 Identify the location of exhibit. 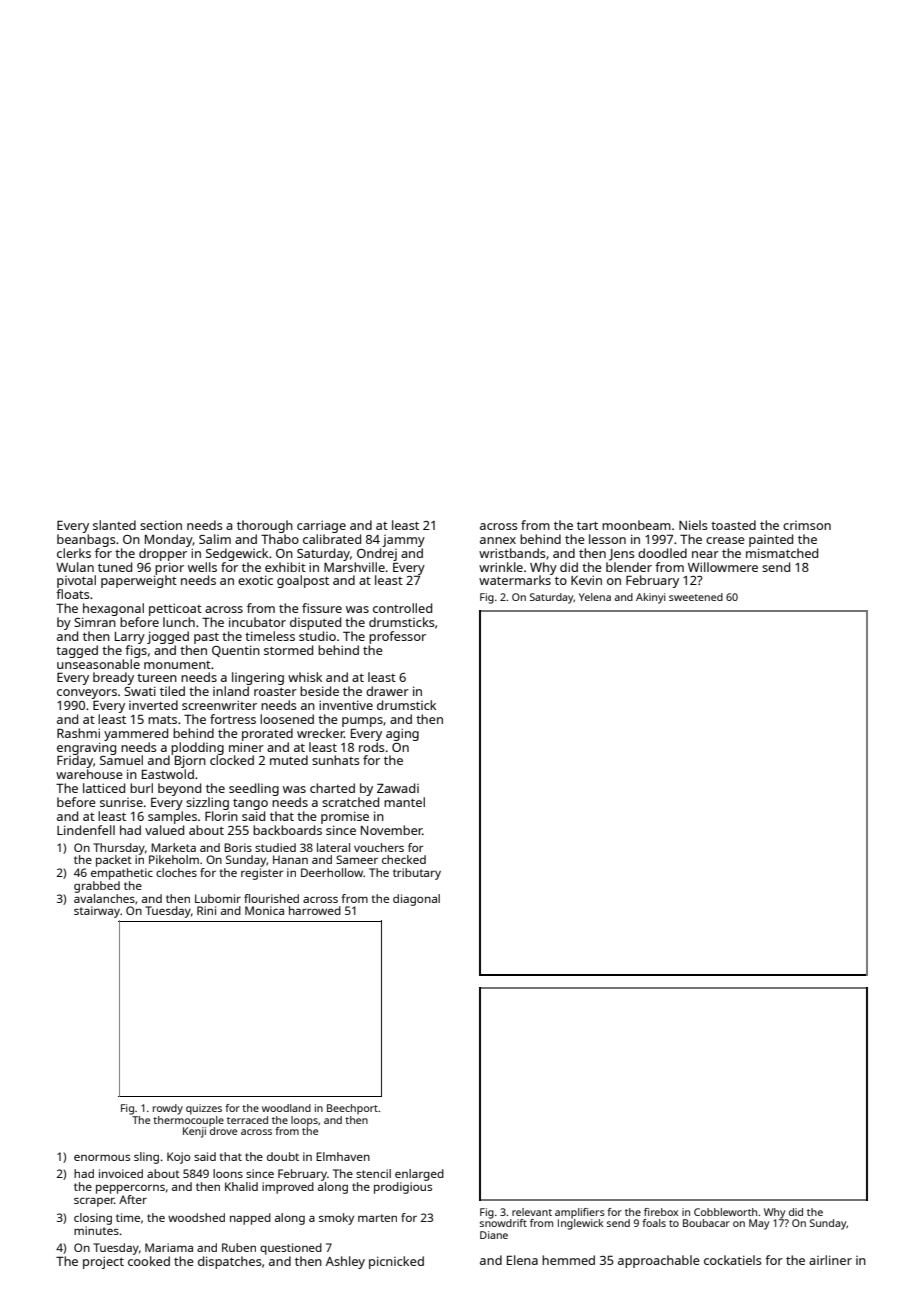
(285, 567).
